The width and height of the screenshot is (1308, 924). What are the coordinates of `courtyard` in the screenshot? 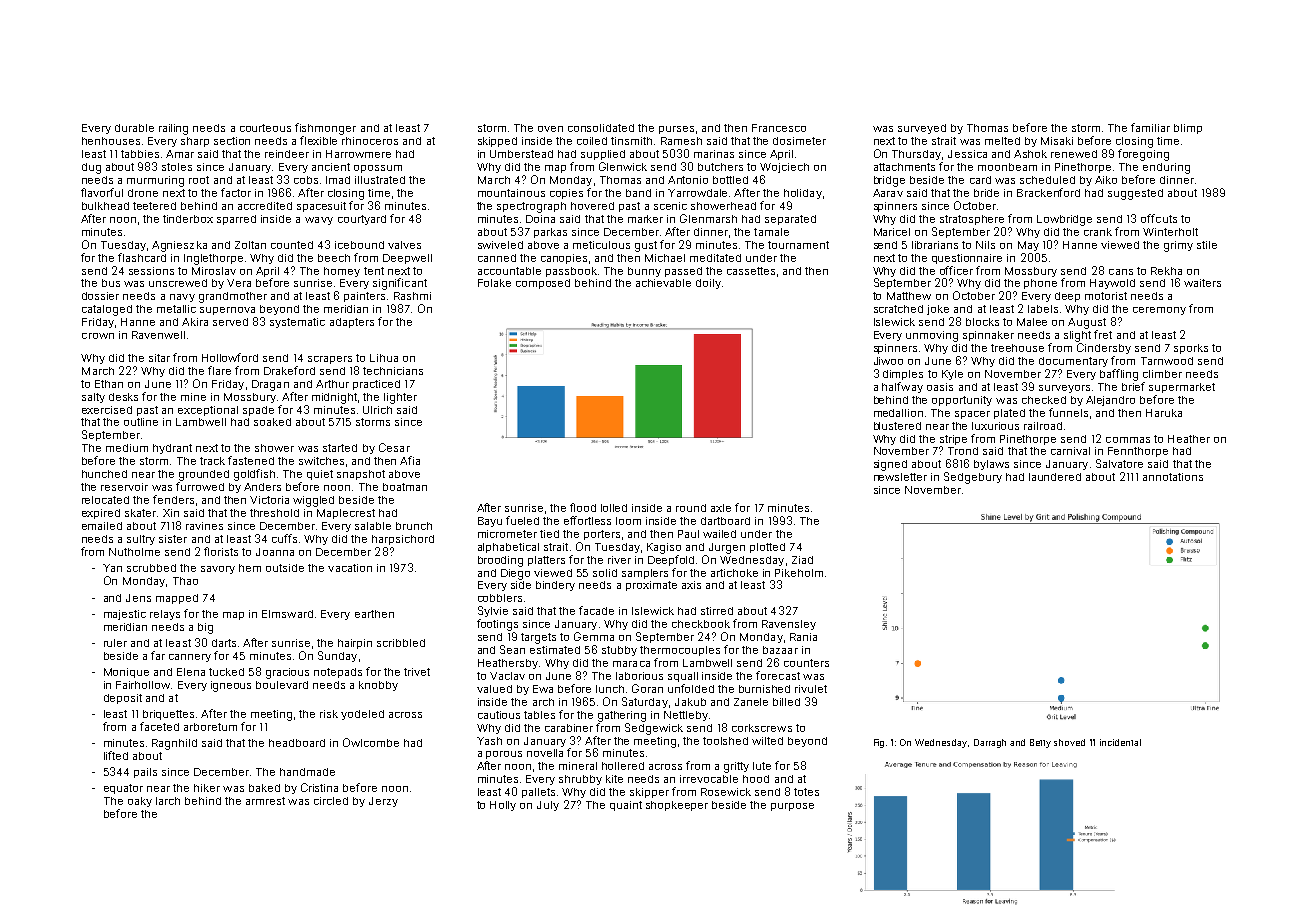 It's located at (362, 220).
